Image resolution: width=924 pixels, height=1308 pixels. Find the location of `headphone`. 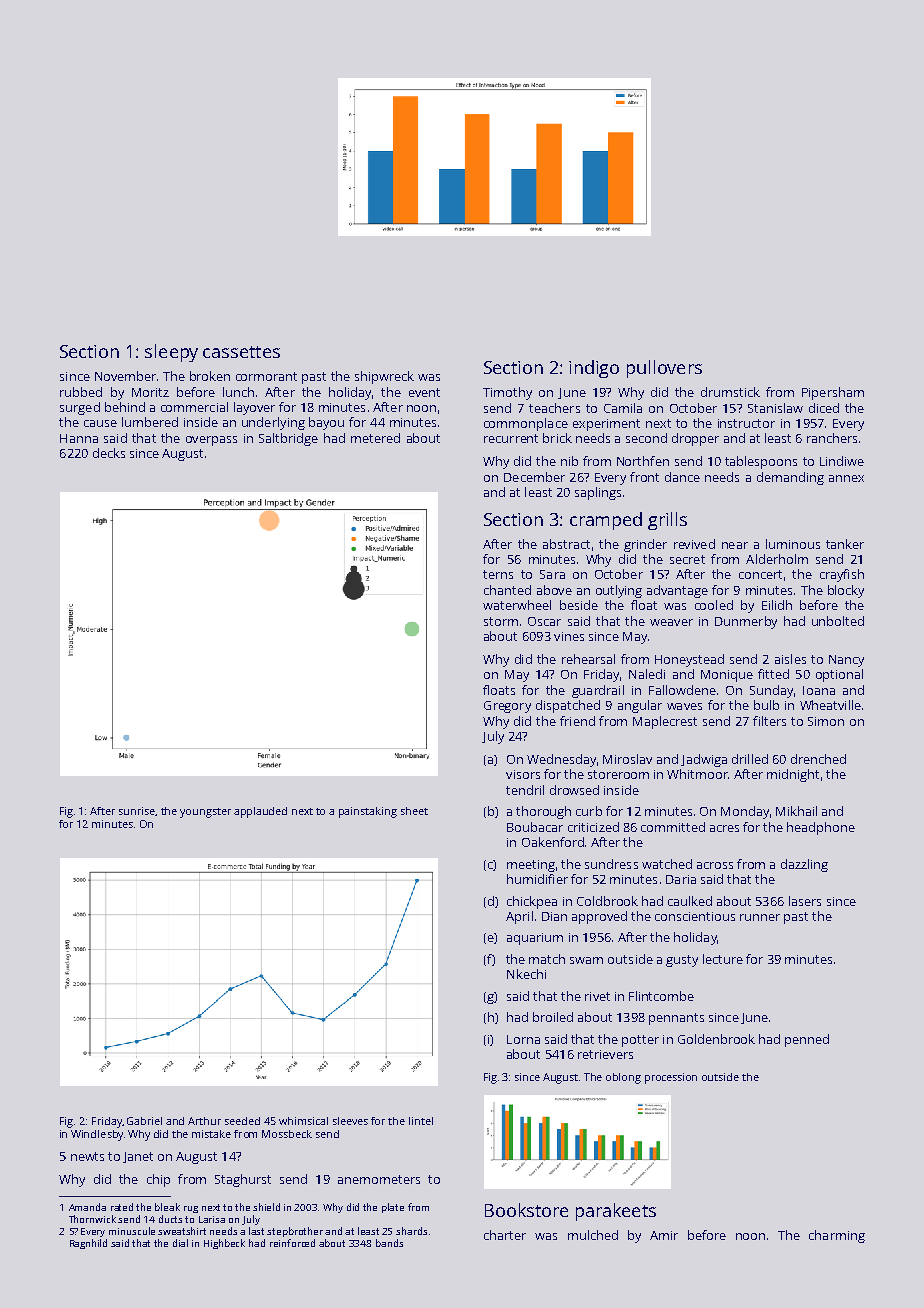

headphone is located at coordinates (821, 828).
